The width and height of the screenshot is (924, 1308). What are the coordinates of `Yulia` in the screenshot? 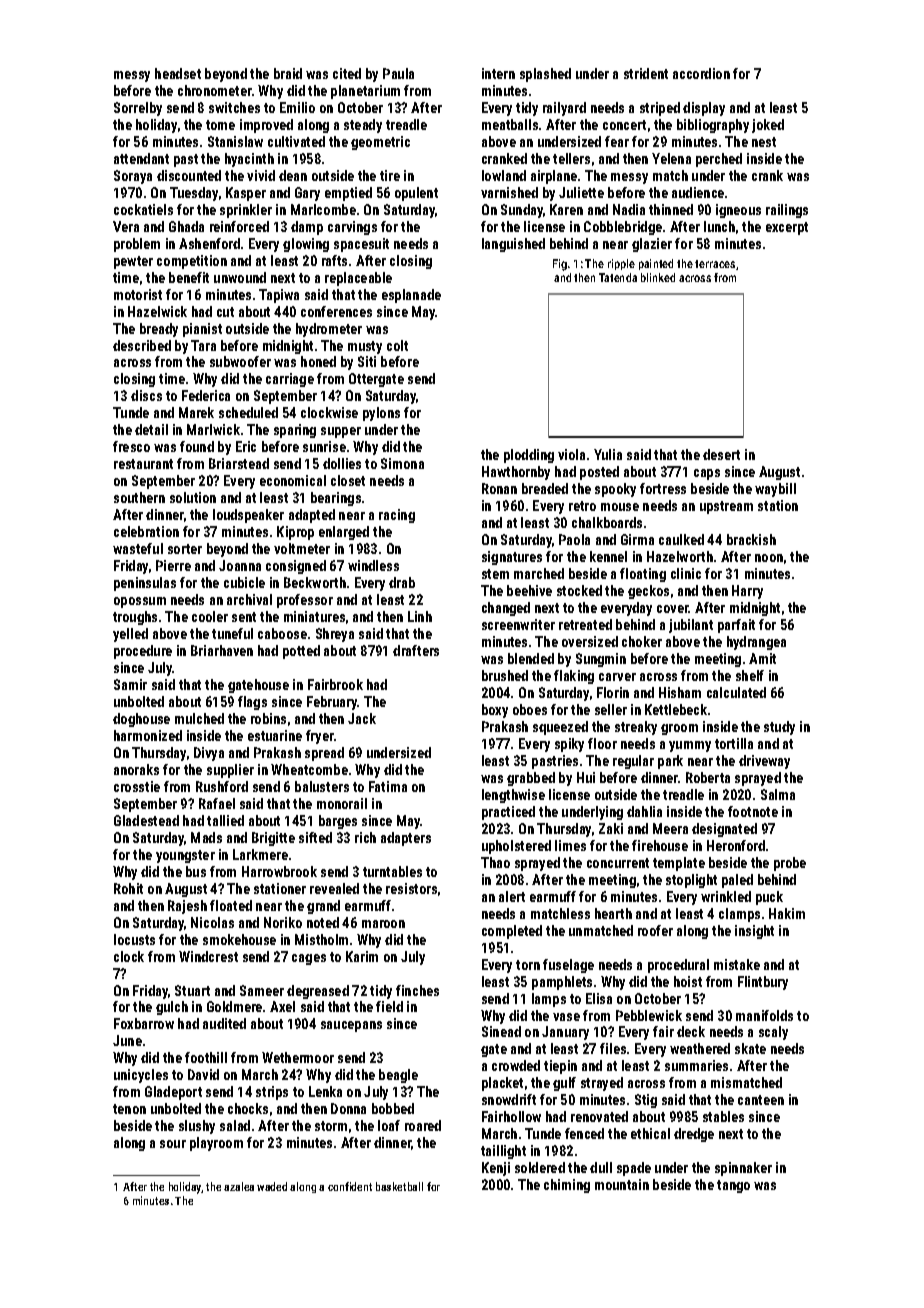 It's located at (608, 454).
